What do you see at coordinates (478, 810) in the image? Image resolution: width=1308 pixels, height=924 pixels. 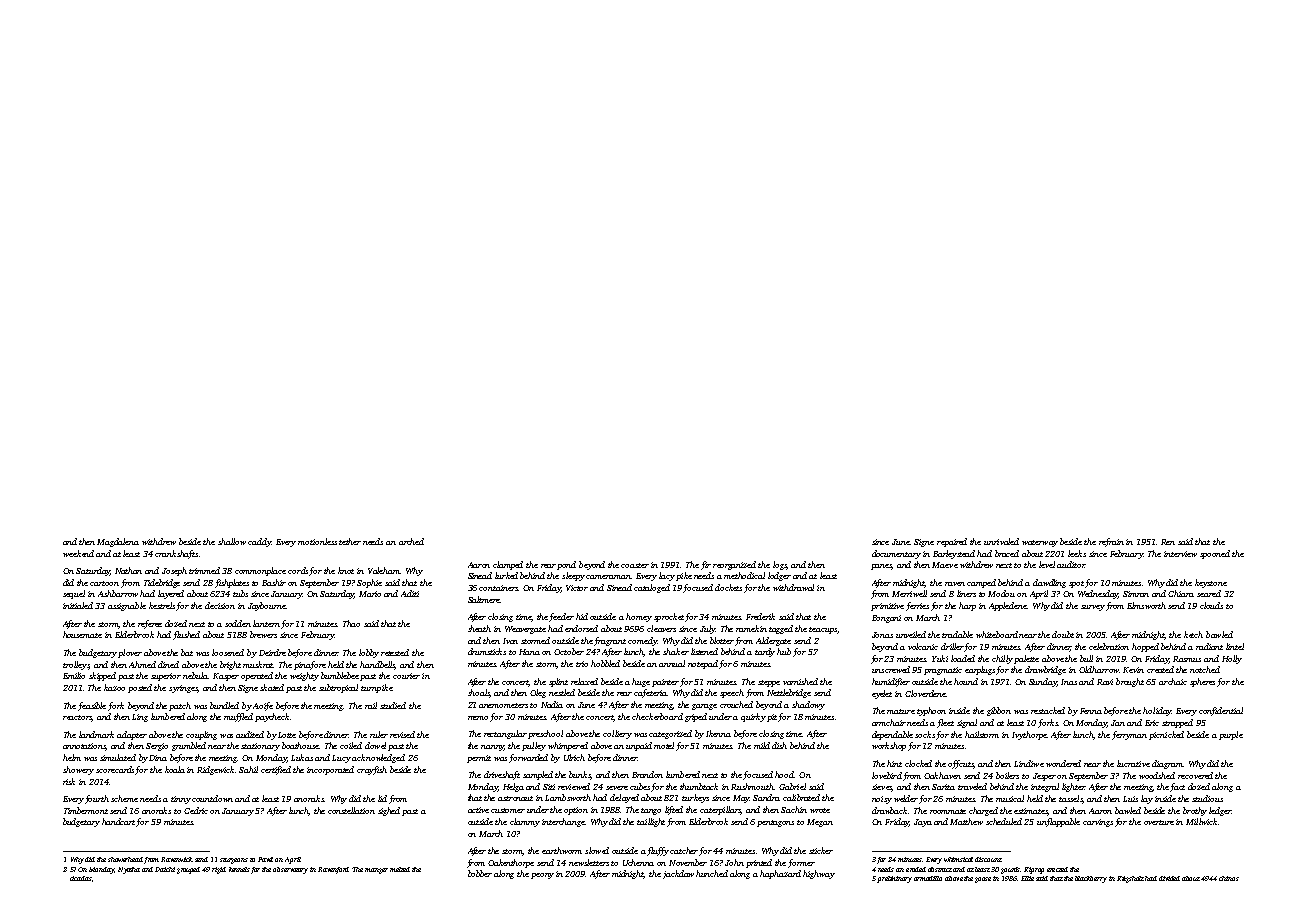 I see `active` at bounding box center [478, 810].
